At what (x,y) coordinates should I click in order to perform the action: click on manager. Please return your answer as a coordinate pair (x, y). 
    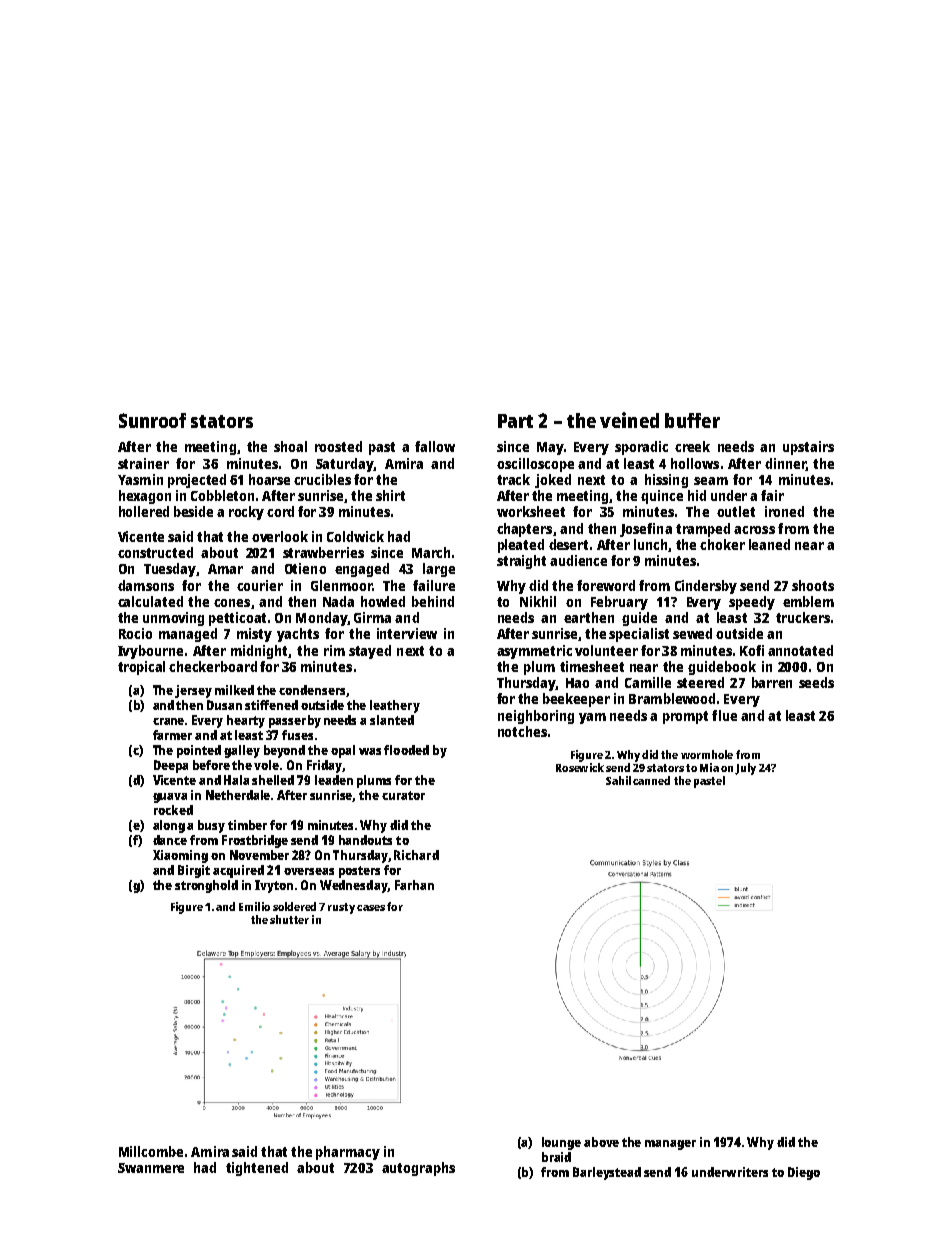
    Looking at the image, I should click on (670, 1145).
